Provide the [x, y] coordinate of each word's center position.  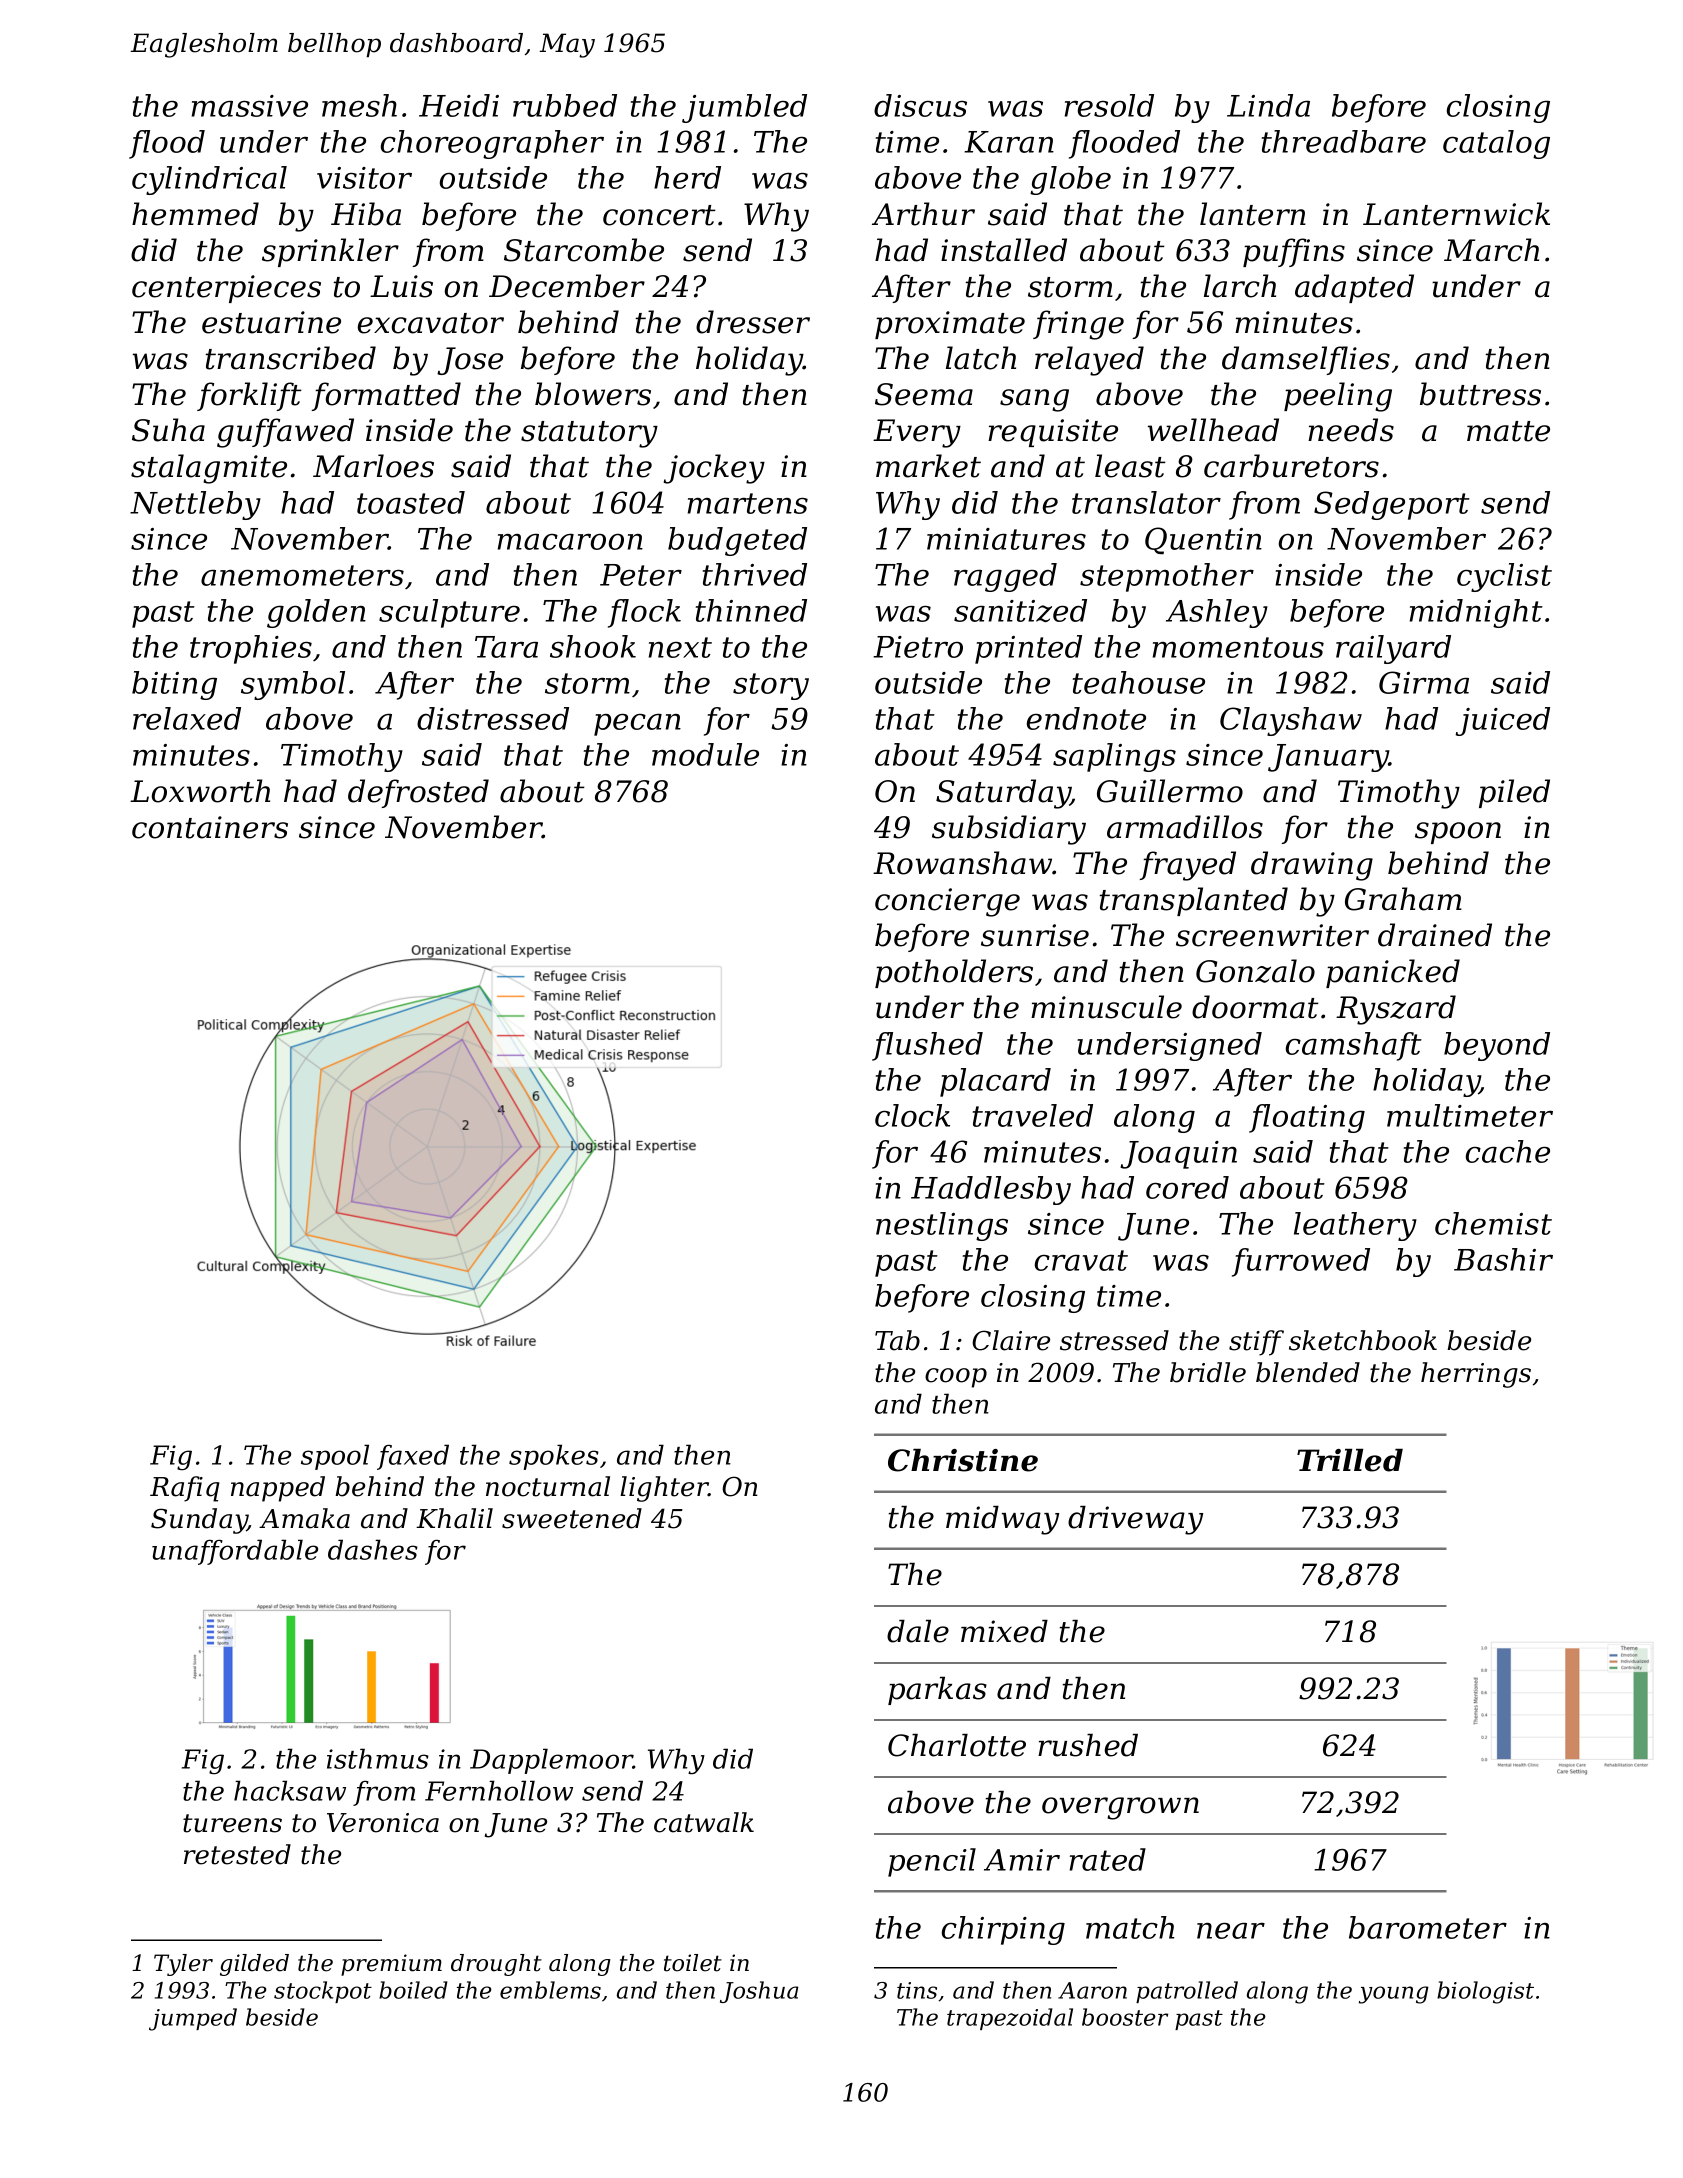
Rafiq [185, 1489]
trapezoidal [1010, 2019]
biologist [1485, 1992]
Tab [897, 1340]
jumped [193, 2019]
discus [920, 105]
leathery [1355, 1226]
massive [250, 106]
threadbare [1344, 141]
